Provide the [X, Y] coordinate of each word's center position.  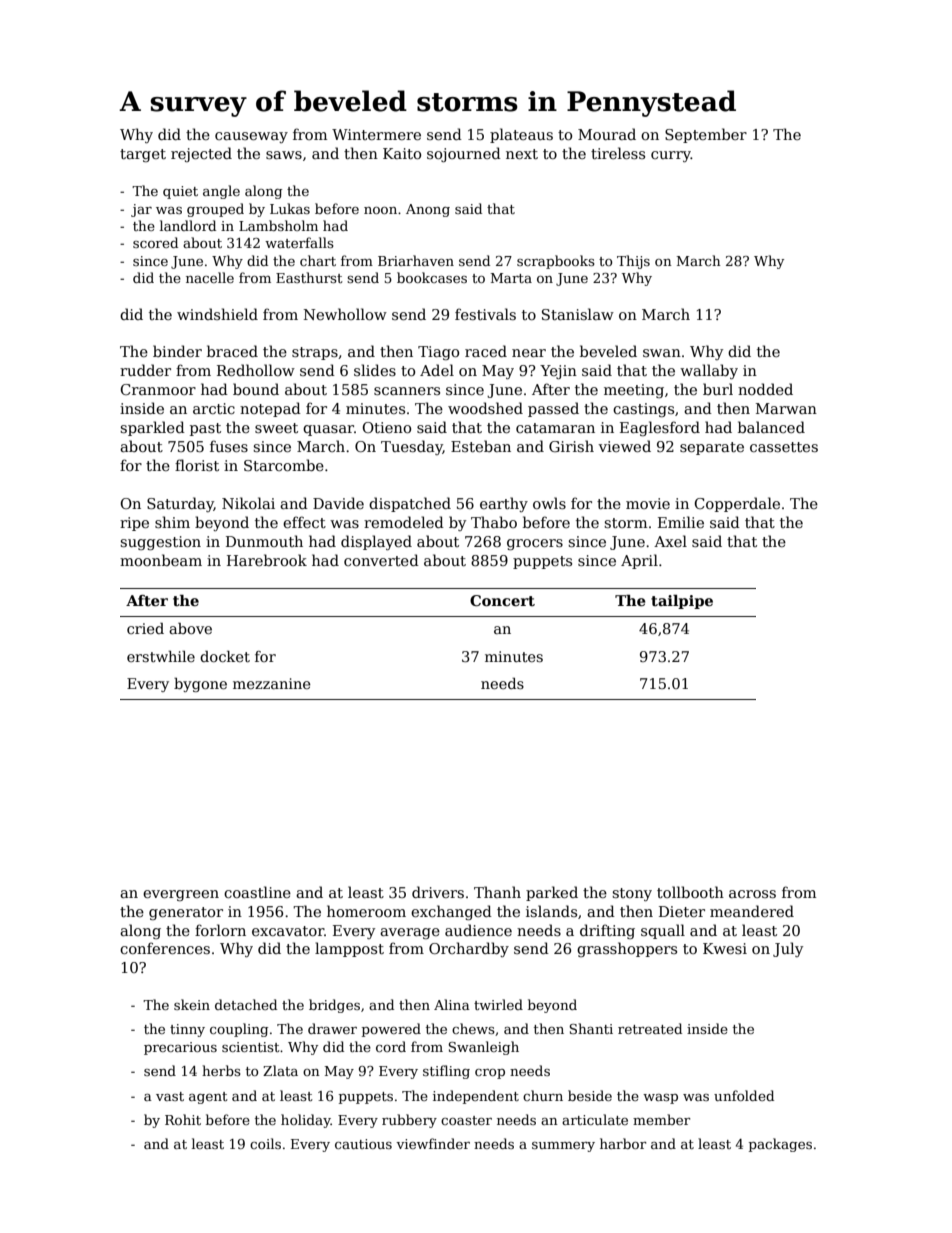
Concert [502, 600]
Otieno [386, 427]
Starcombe [284, 465]
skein [192, 1004]
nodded [765, 389]
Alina [452, 1004]
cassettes [784, 447]
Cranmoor [158, 389]
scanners [407, 391]
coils [265, 1143]
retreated [650, 1028]
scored [155, 242]
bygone [200, 685]
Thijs [633, 262]
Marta [511, 278]
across [752, 894]
